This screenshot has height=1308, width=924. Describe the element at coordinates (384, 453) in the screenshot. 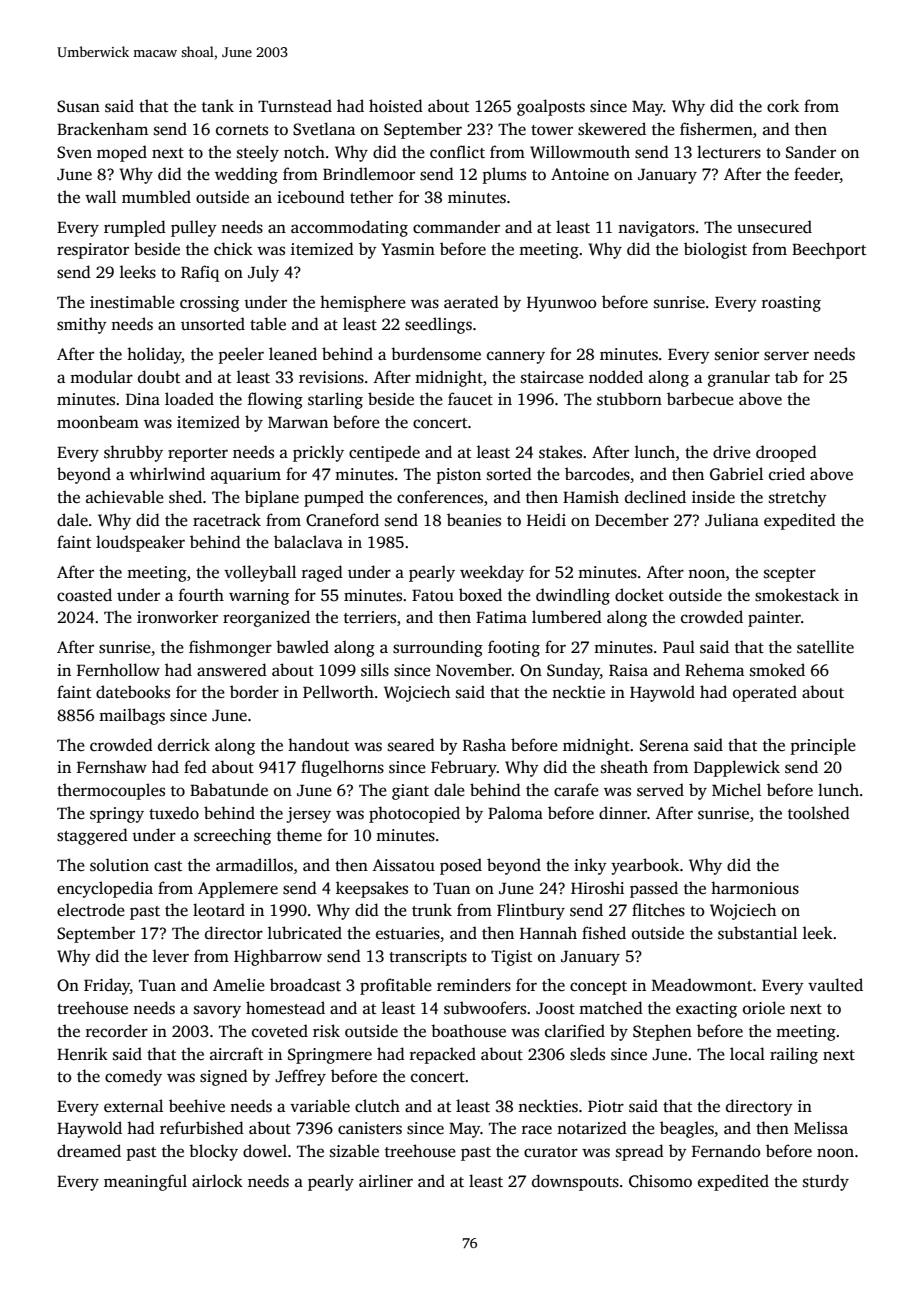

I see `centipede` at that location.
